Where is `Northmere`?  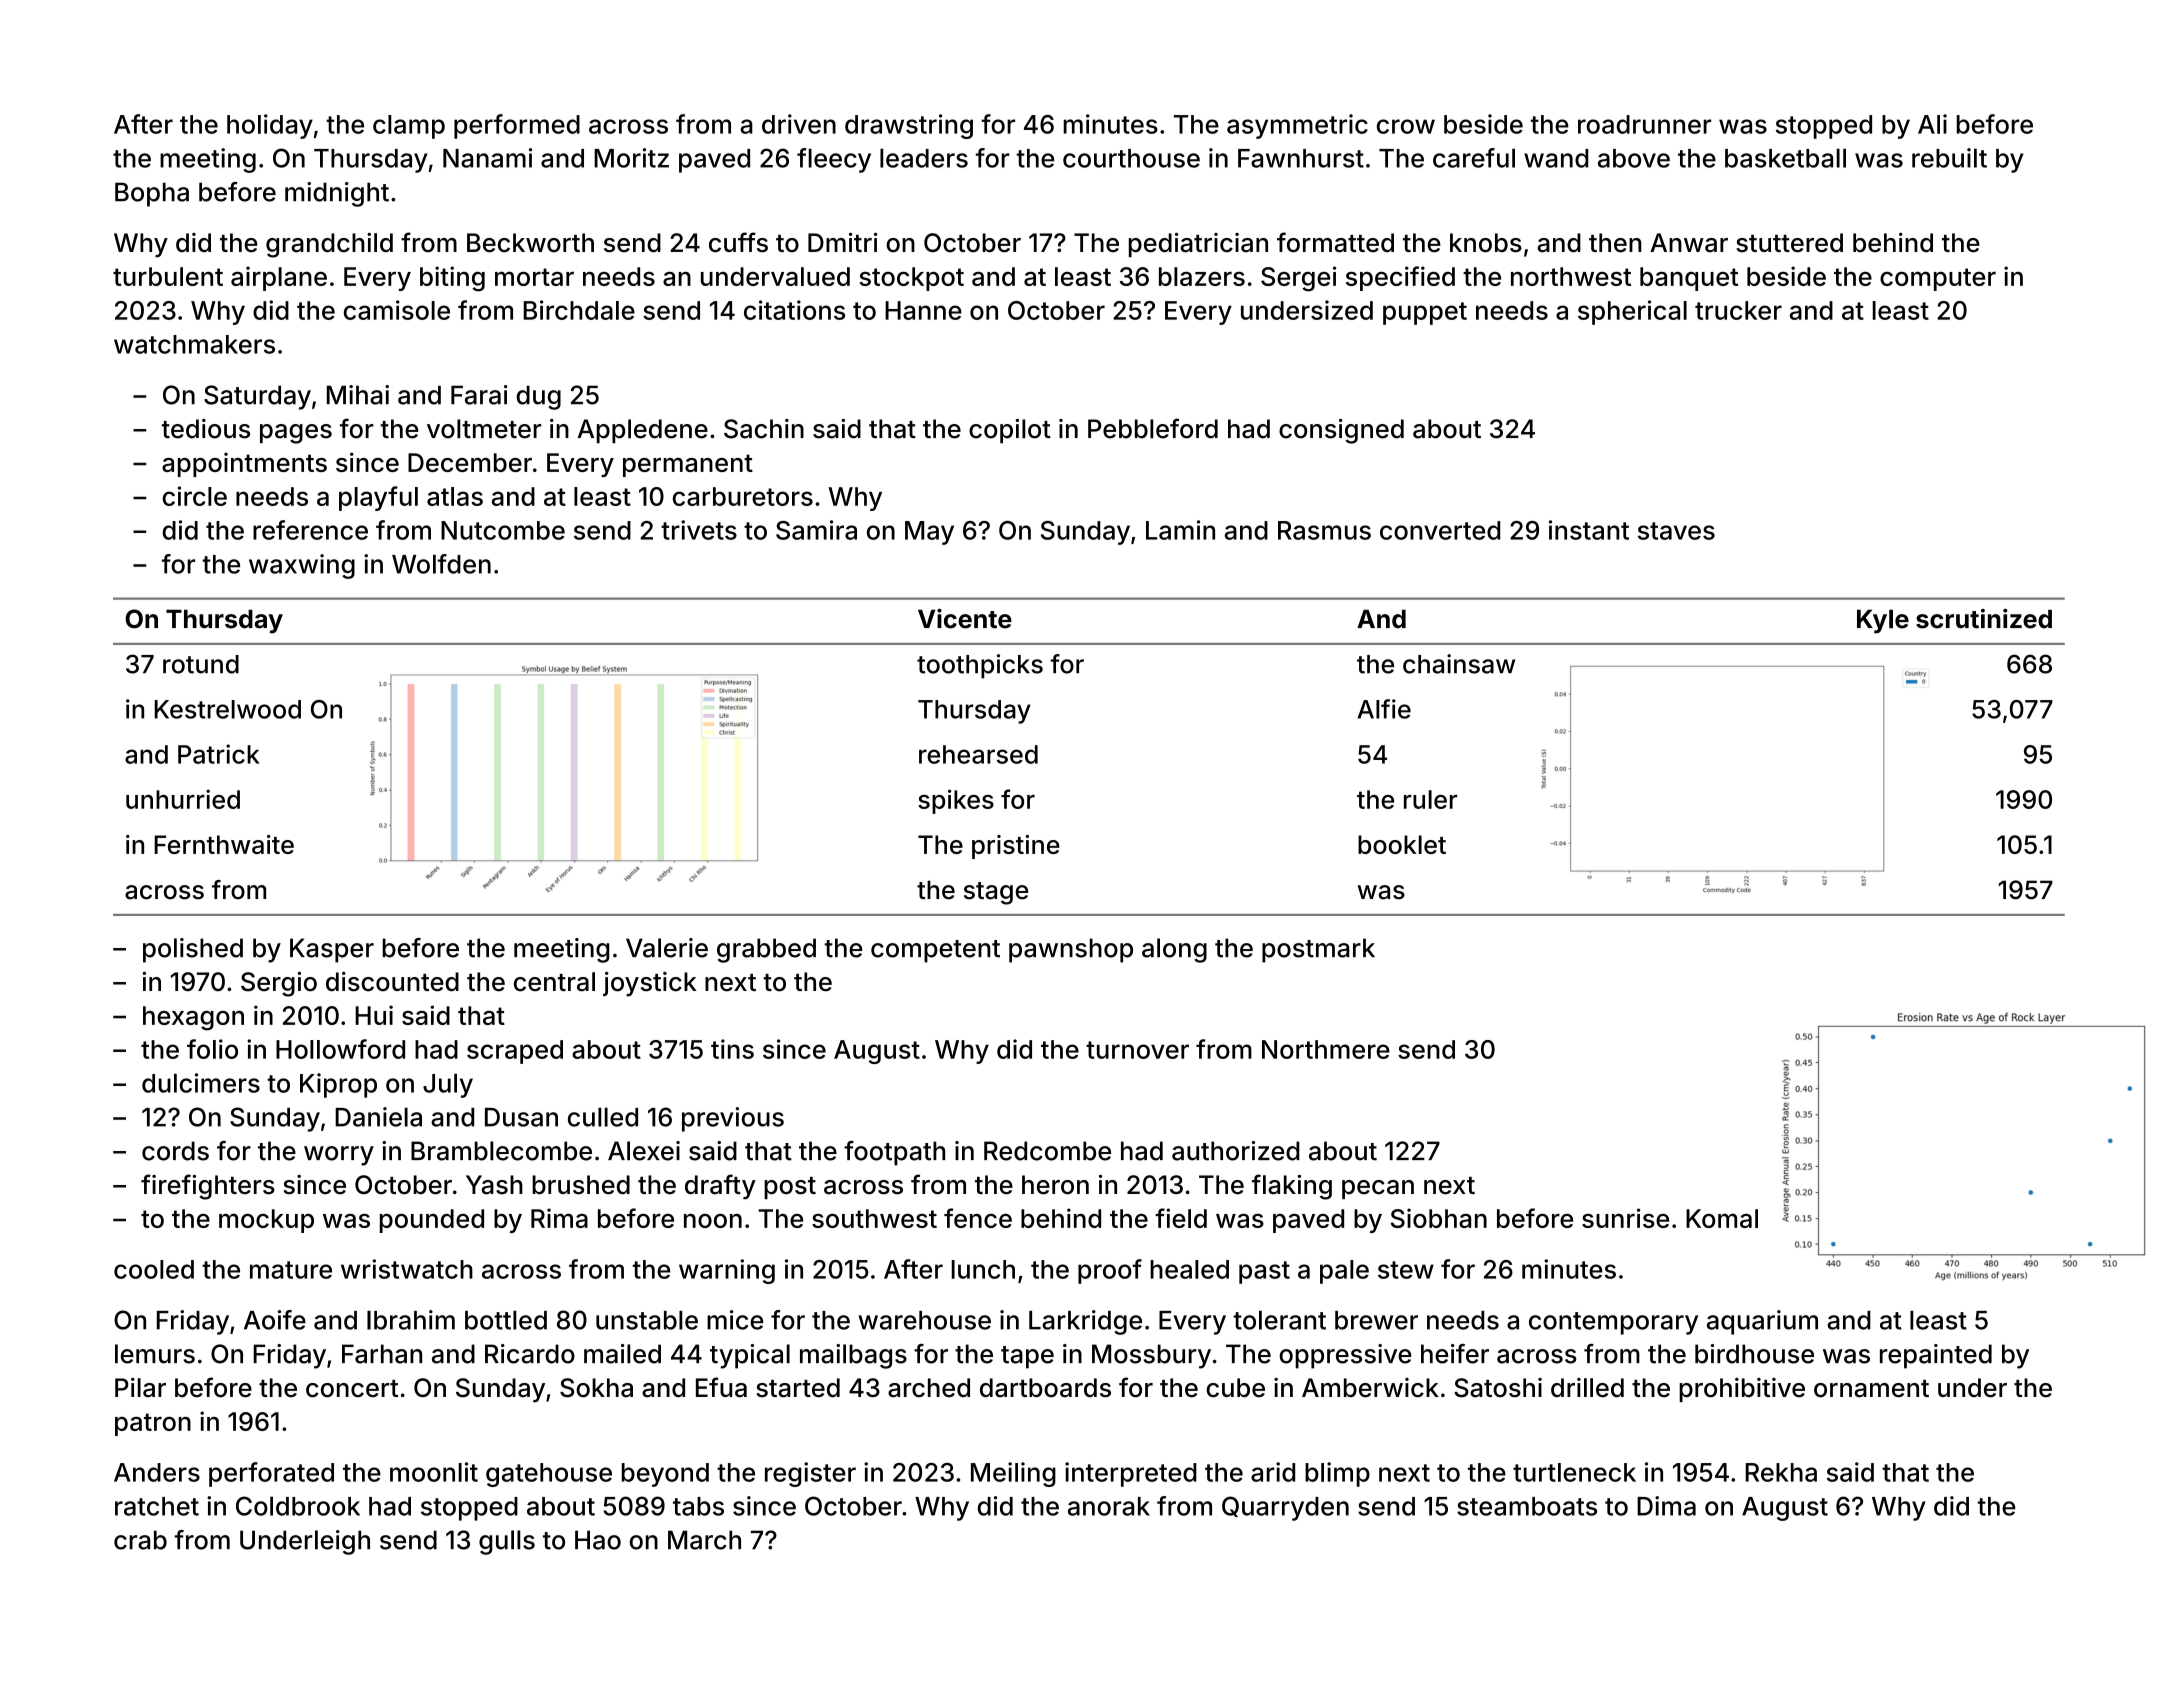 Northmere is located at coordinates (1326, 1049).
